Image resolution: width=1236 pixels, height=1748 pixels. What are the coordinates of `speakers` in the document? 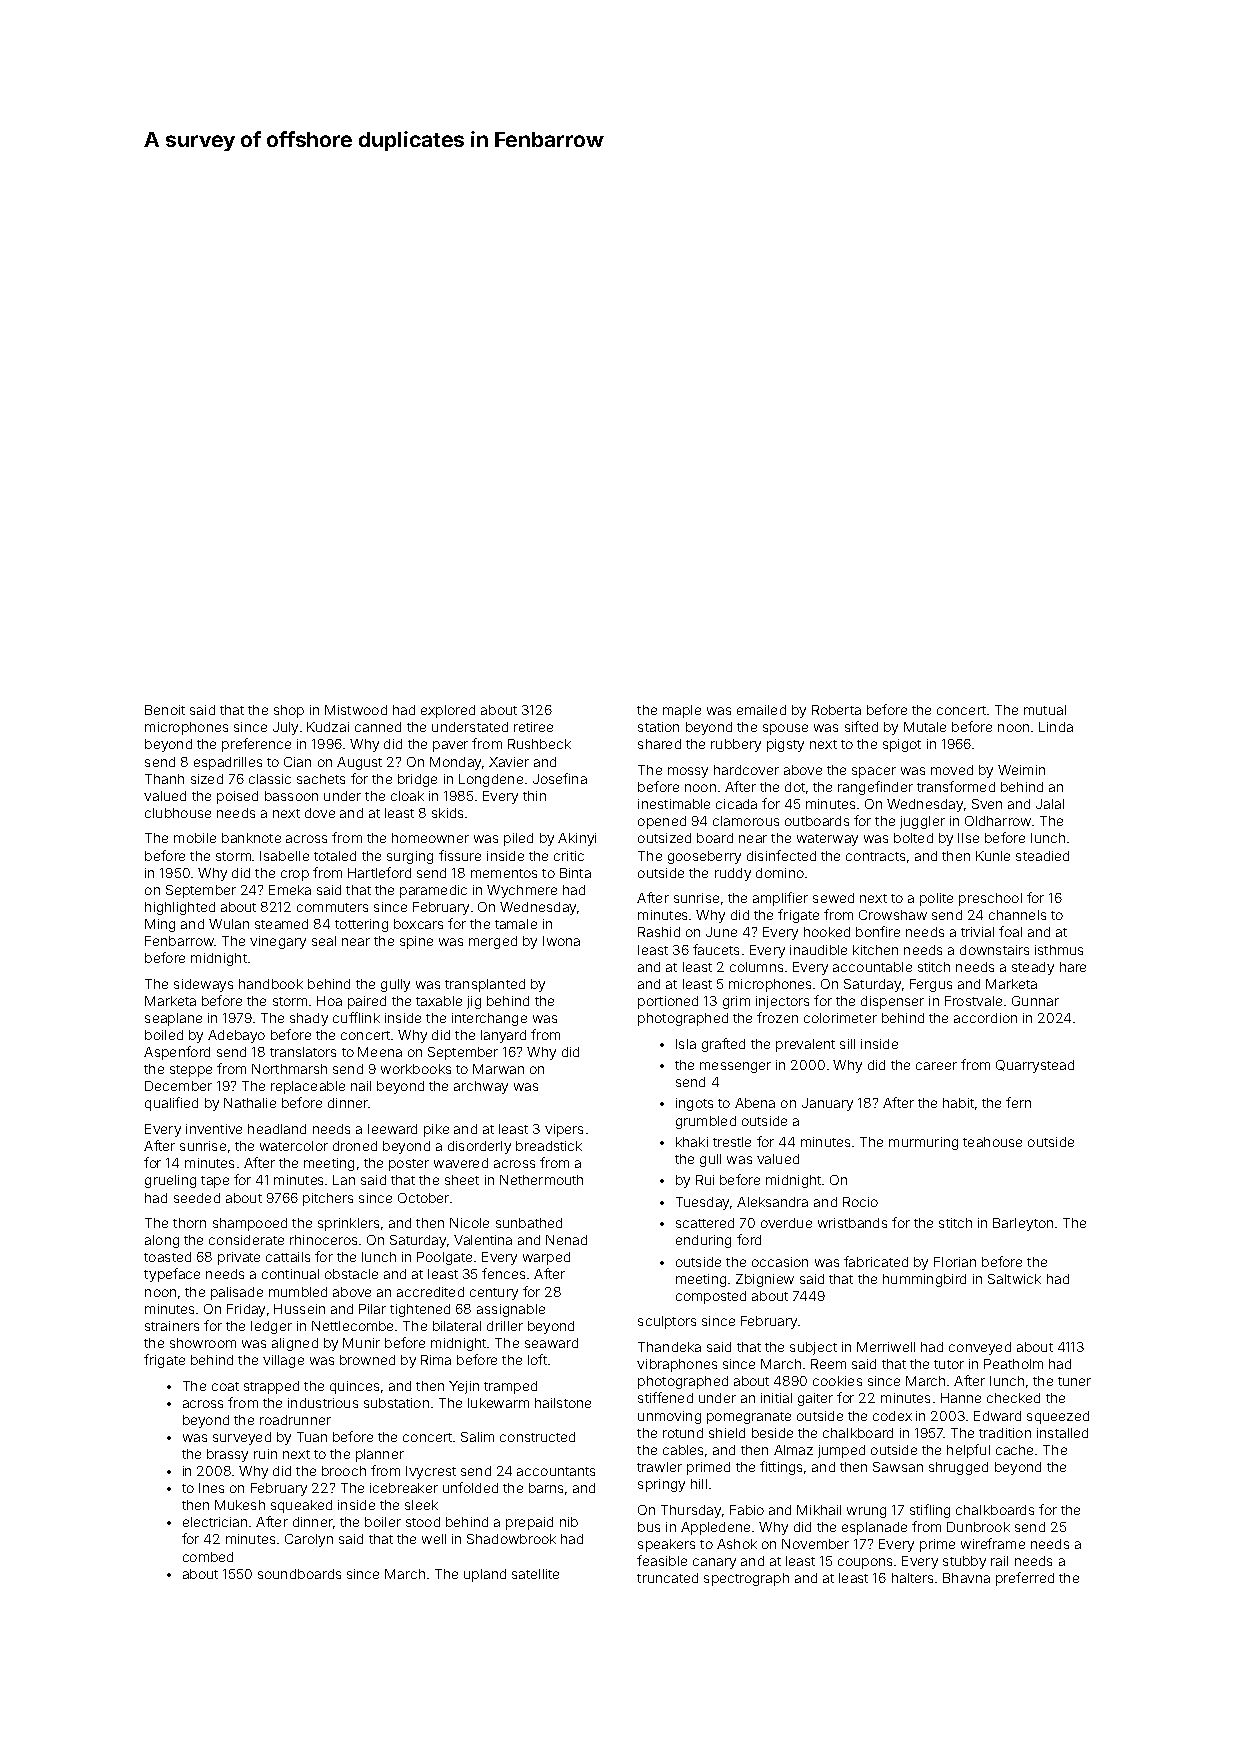 It's located at (666, 1545).
